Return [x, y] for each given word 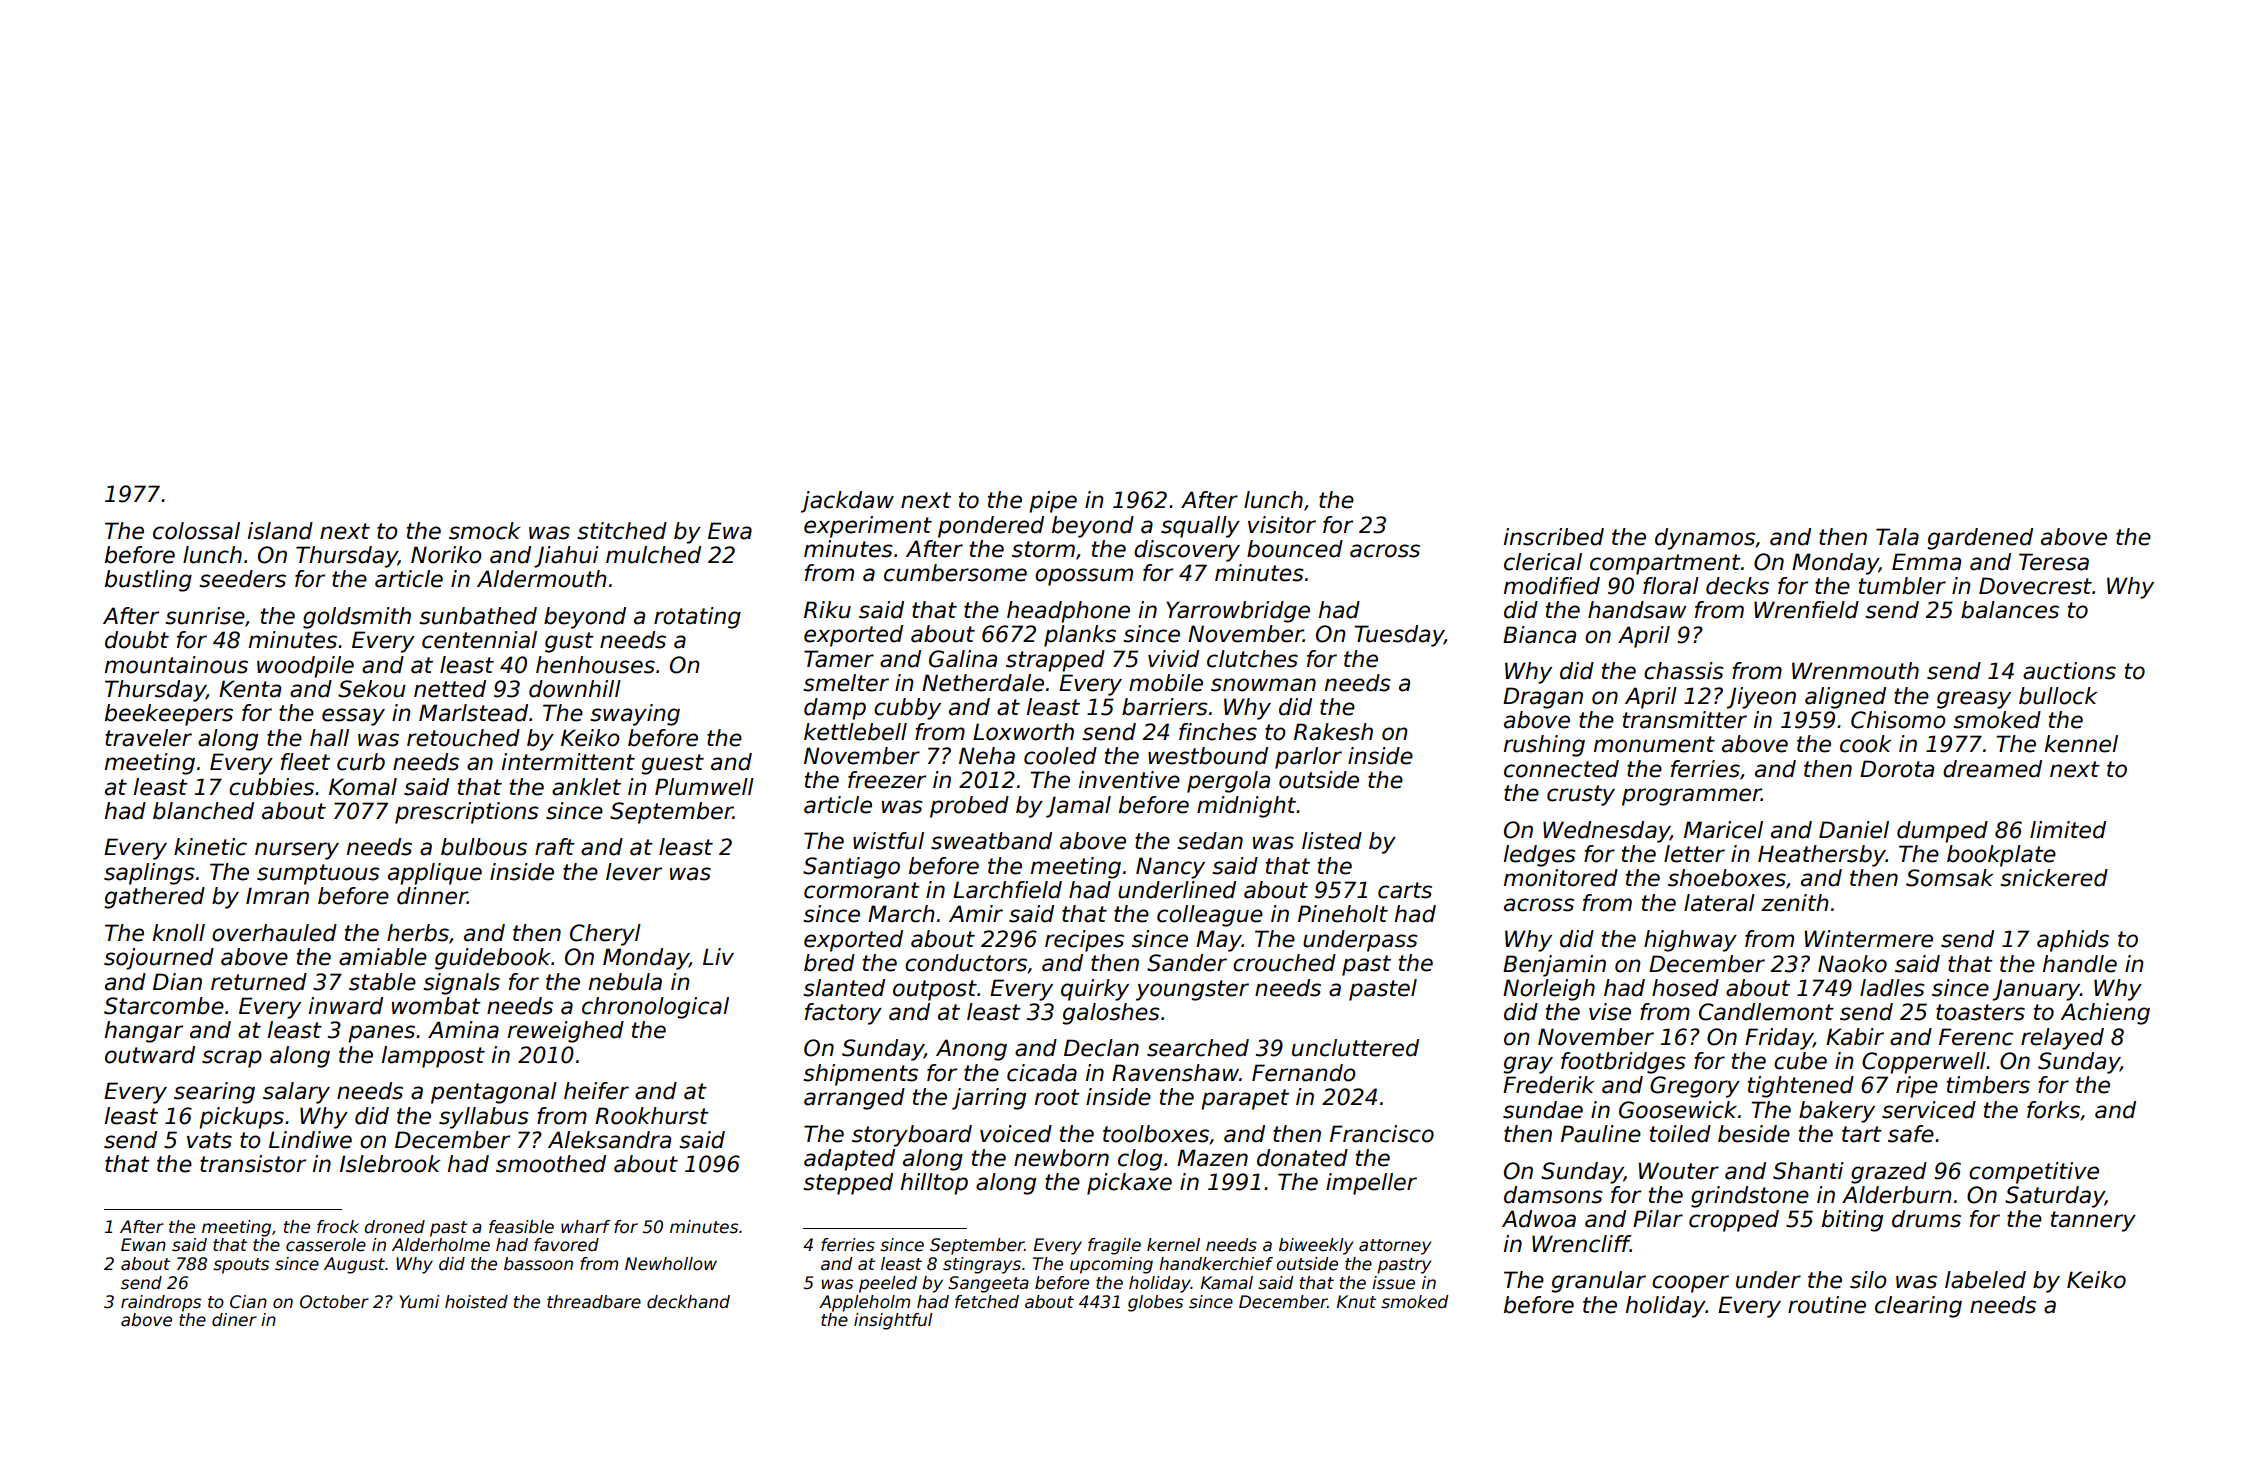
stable [382, 982]
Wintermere [1868, 939]
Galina [963, 659]
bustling [148, 581]
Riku [827, 610]
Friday [1779, 1039]
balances [2010, 610]
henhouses [595, 665]
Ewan [143, 1245]
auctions [2069, 671]
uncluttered [1355, 1048]
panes [381, 1034]
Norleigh [1549, 990]
